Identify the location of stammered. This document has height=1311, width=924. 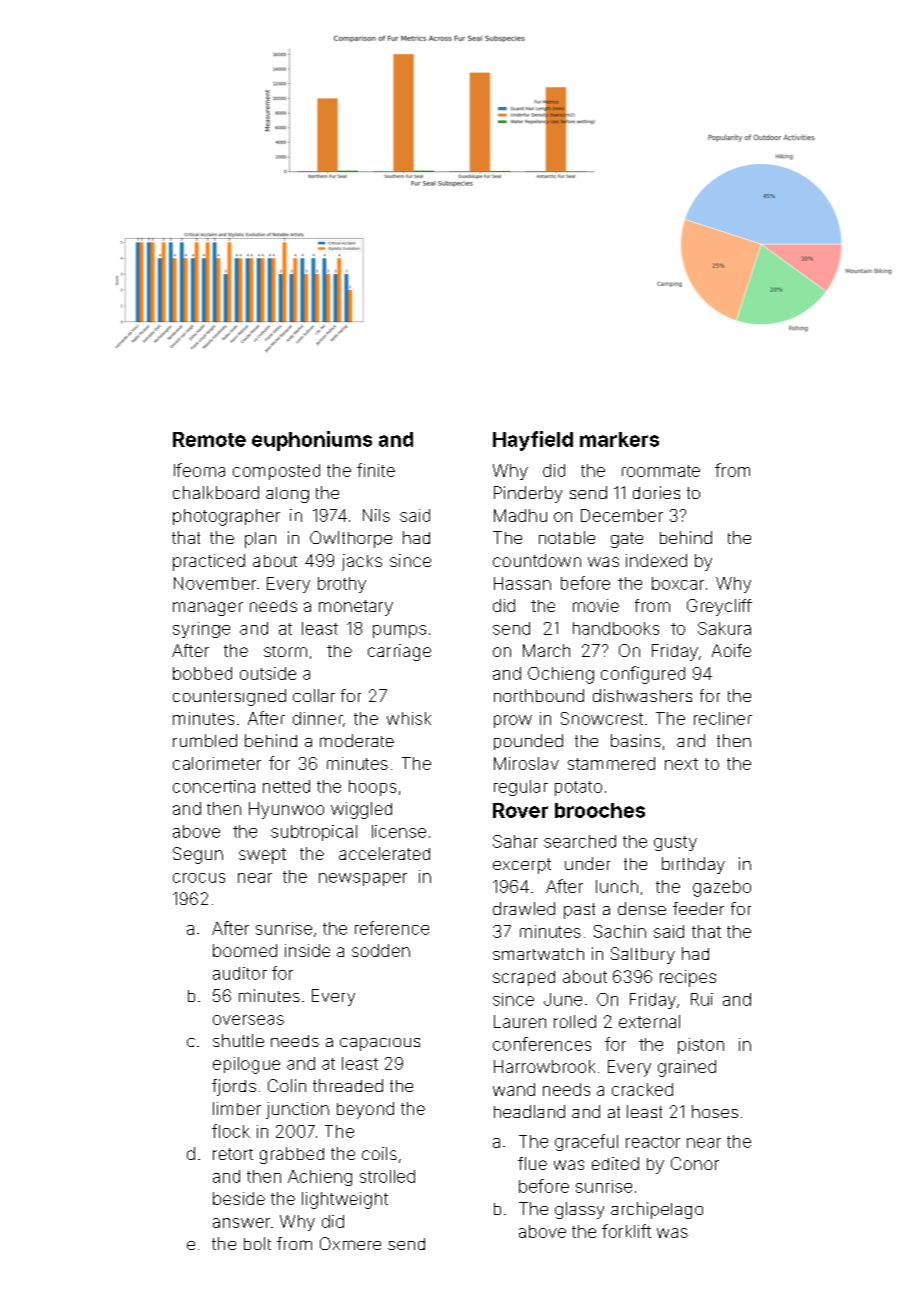
(611, 763).
